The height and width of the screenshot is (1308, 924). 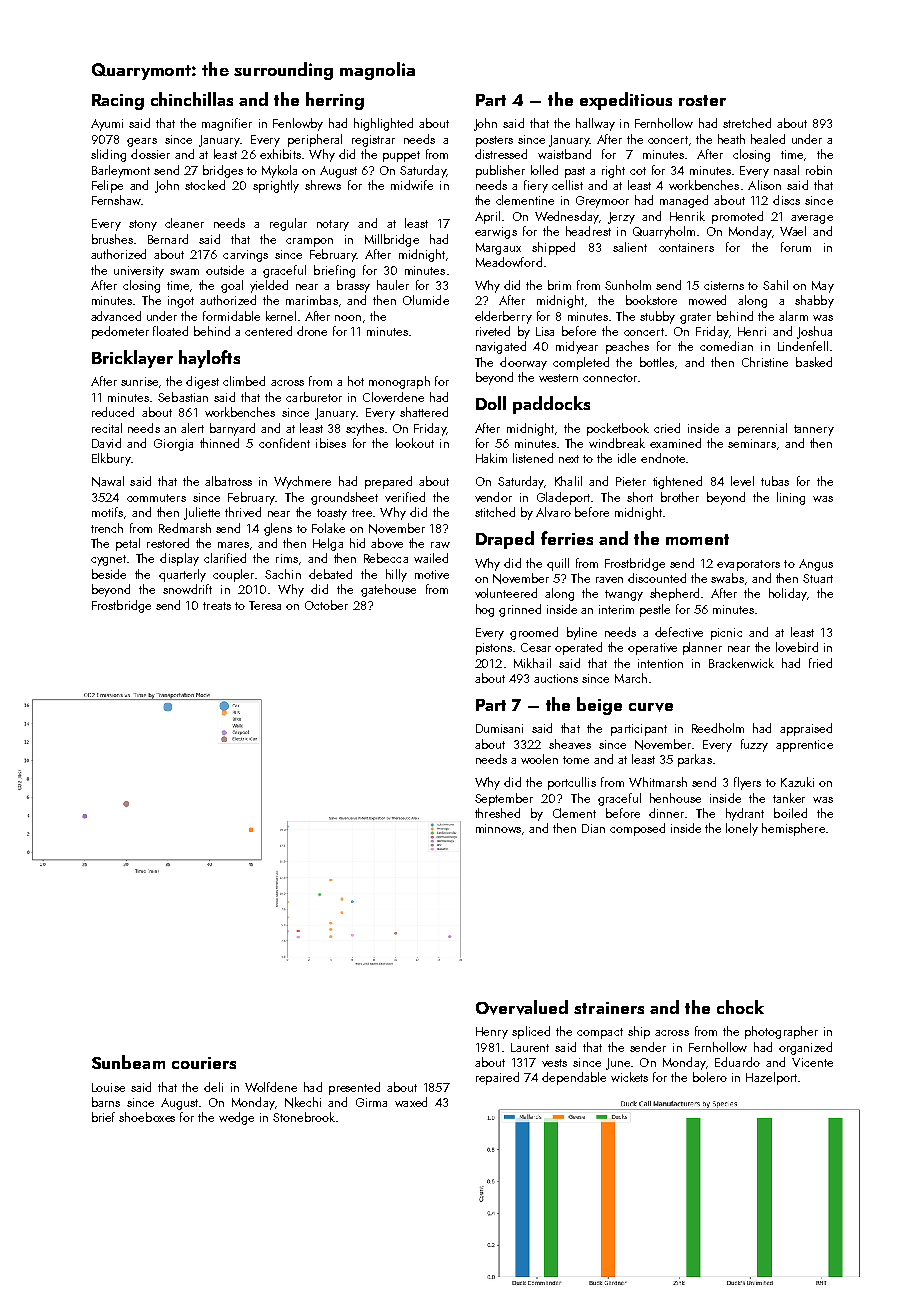 What do you see at coordinates (771, 1078) in the screenshot?
I see `Hazelport` at bounding box center [771, 1078].
